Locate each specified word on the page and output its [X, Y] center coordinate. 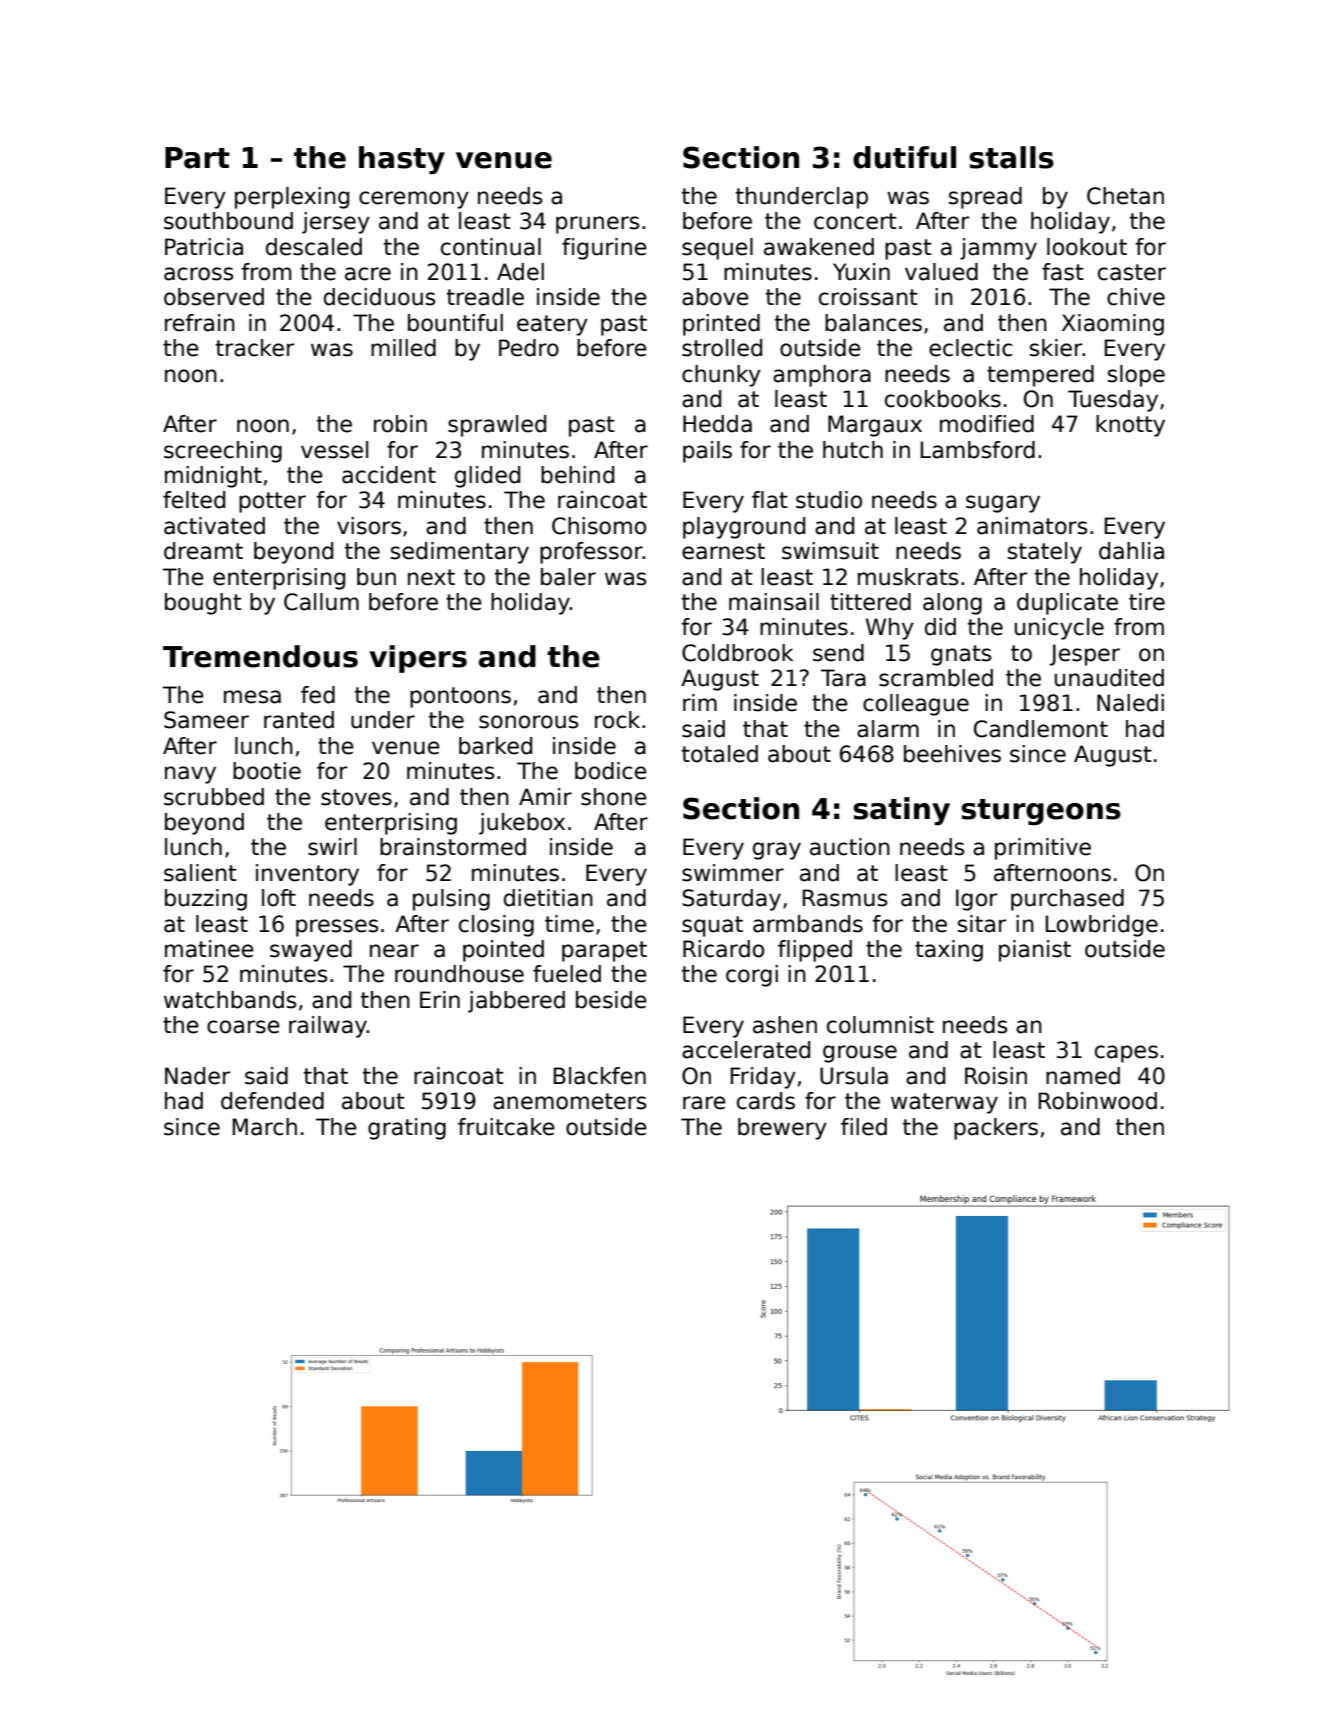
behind [577, 475]
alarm [888, 729]
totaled [720, 754]
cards [766, 1101]
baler [568, 577]
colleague [916, 705]
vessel [334, 450]
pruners [598, 225]
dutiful [904, 157]
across [199, 274]
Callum [321, 602]
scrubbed [214, 797]
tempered [1040, 376]
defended [272, 1101]
